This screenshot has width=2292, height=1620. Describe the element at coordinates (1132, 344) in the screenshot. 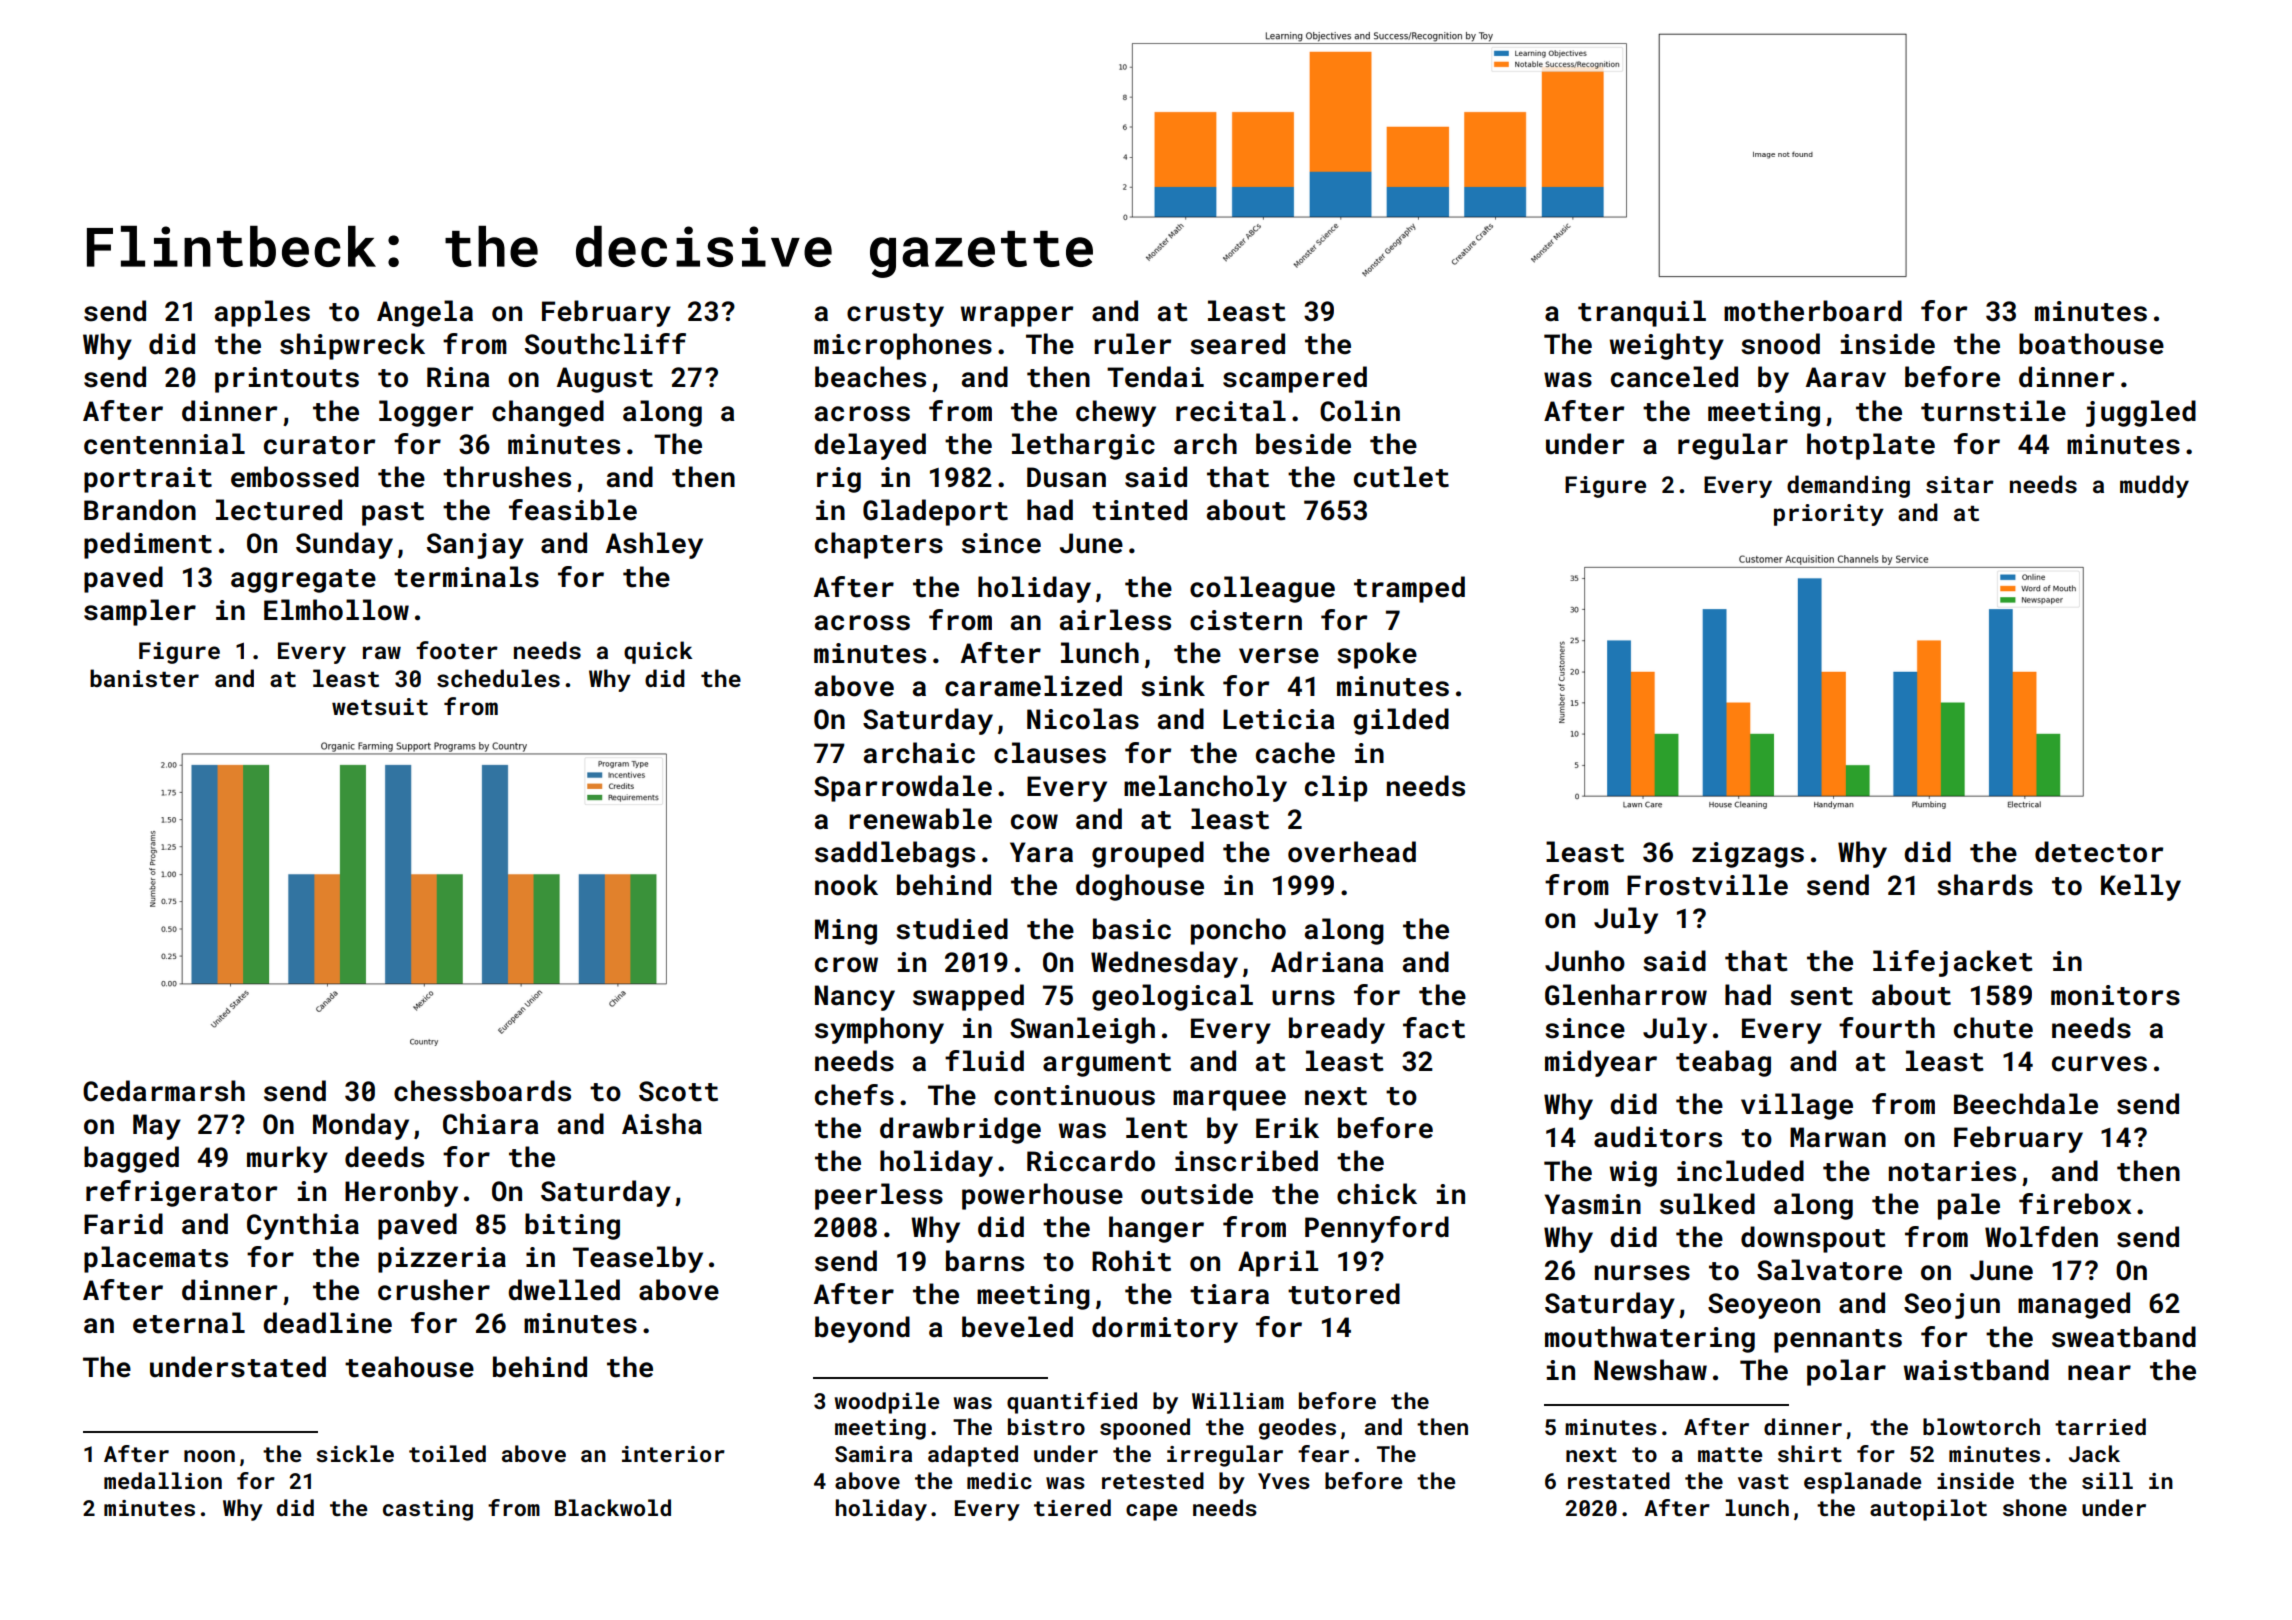

I see `ruler` at that location.
